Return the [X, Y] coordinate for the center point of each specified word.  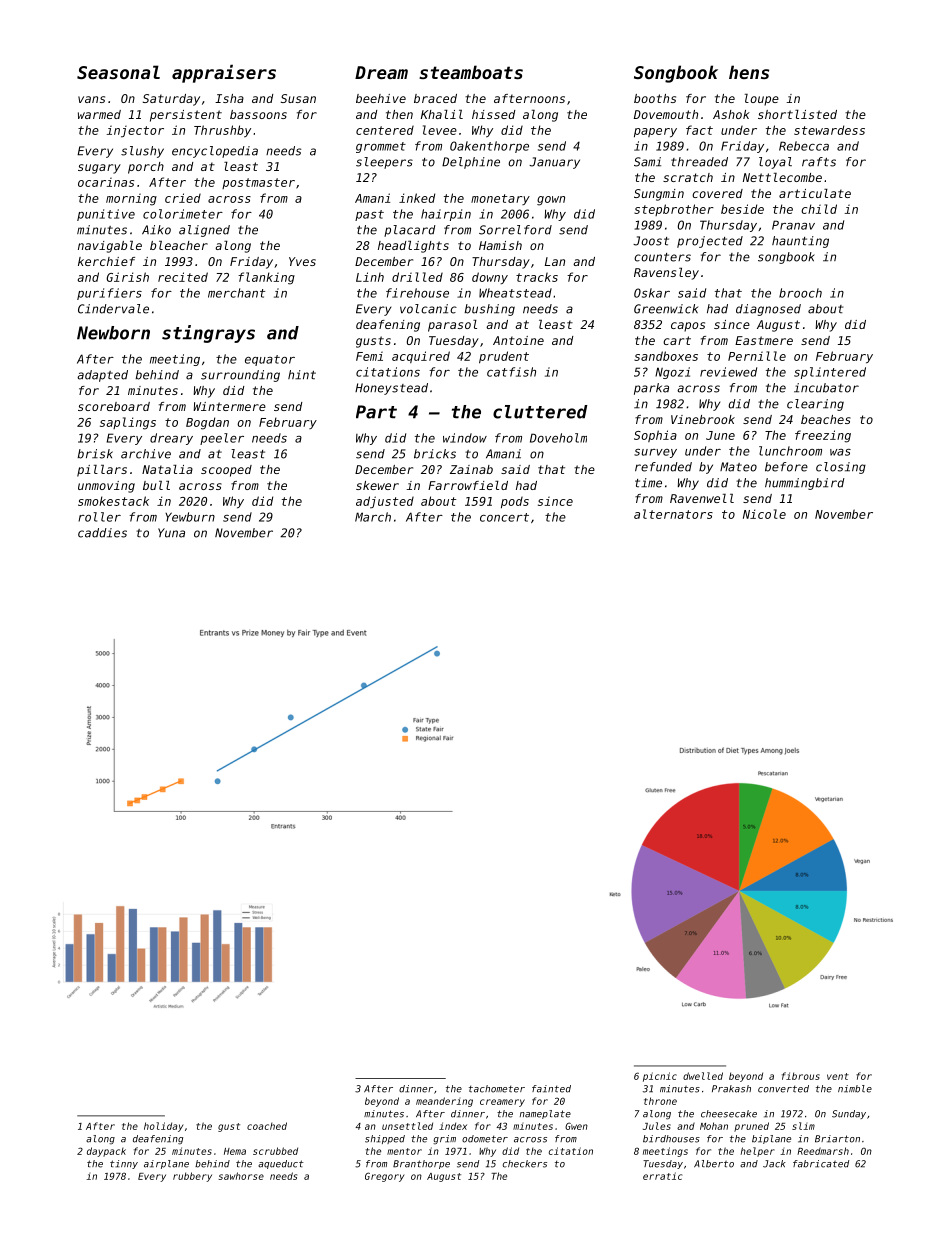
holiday [164, 1127]
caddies [102, 533]
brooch [800, 293]
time [648, 483]
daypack [106, 1152]
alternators [673, 514]
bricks [435, 454]
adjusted [385, 502]
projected [710, 242]
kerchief [106, 261]
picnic [660, 1077]
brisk [95, 454]
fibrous [801, 1076]
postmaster [258, 183]
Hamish [500, 245]
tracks [537, 277]
